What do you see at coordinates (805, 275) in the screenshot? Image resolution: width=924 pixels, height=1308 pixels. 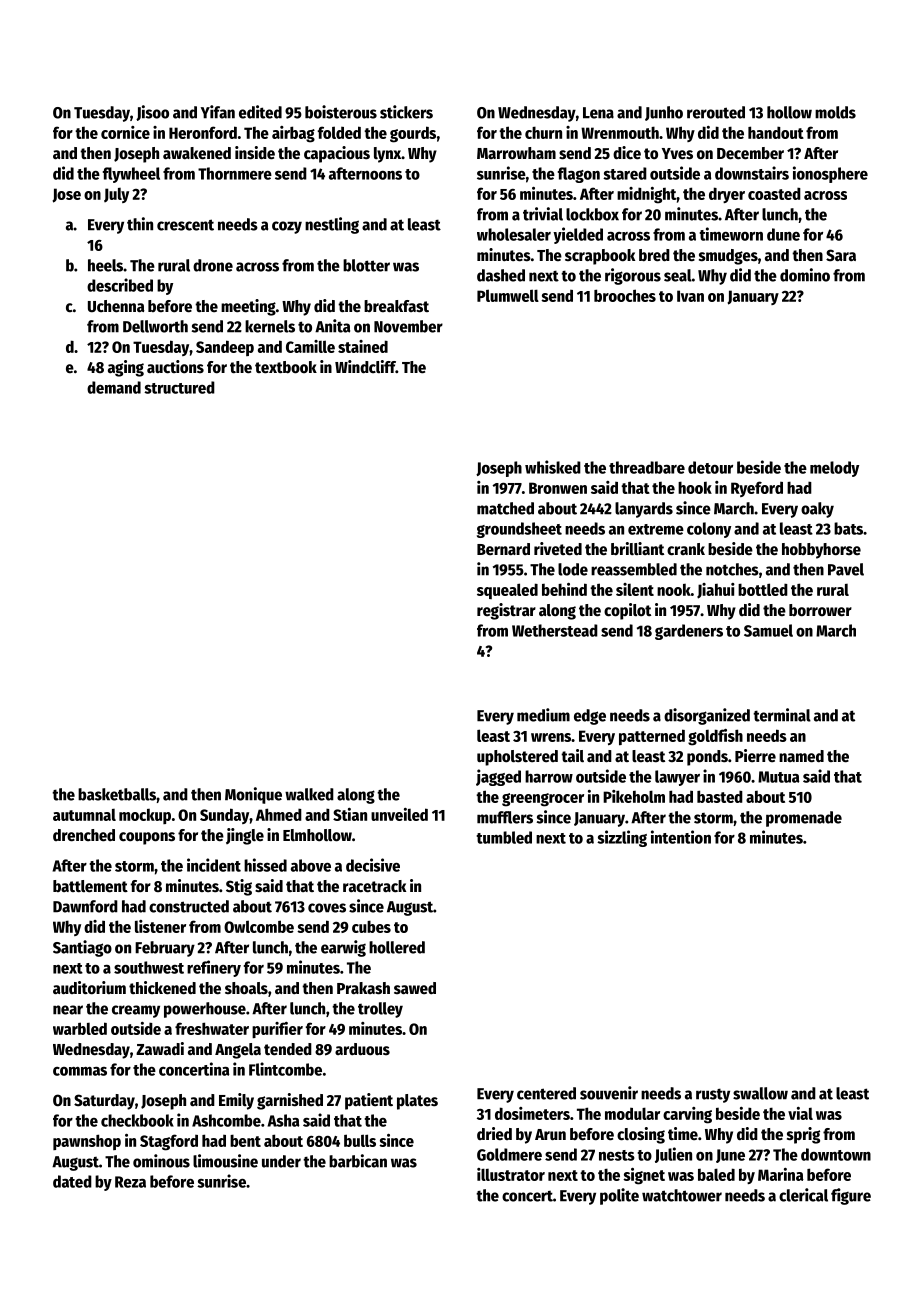 I see `domino` at bounding box center [805, 275].
